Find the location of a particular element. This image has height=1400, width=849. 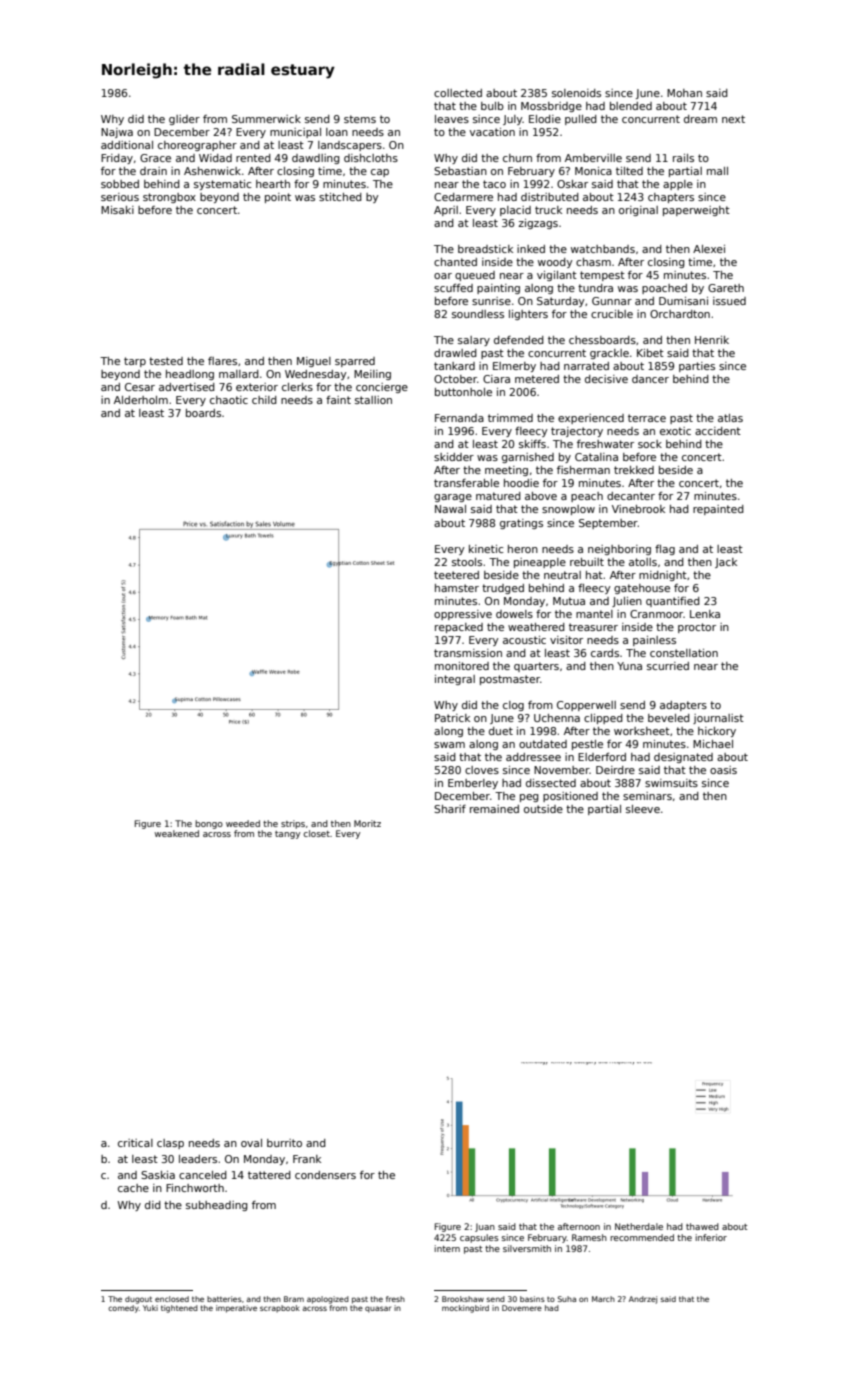

adapters is located at coordinates (683, 706).
